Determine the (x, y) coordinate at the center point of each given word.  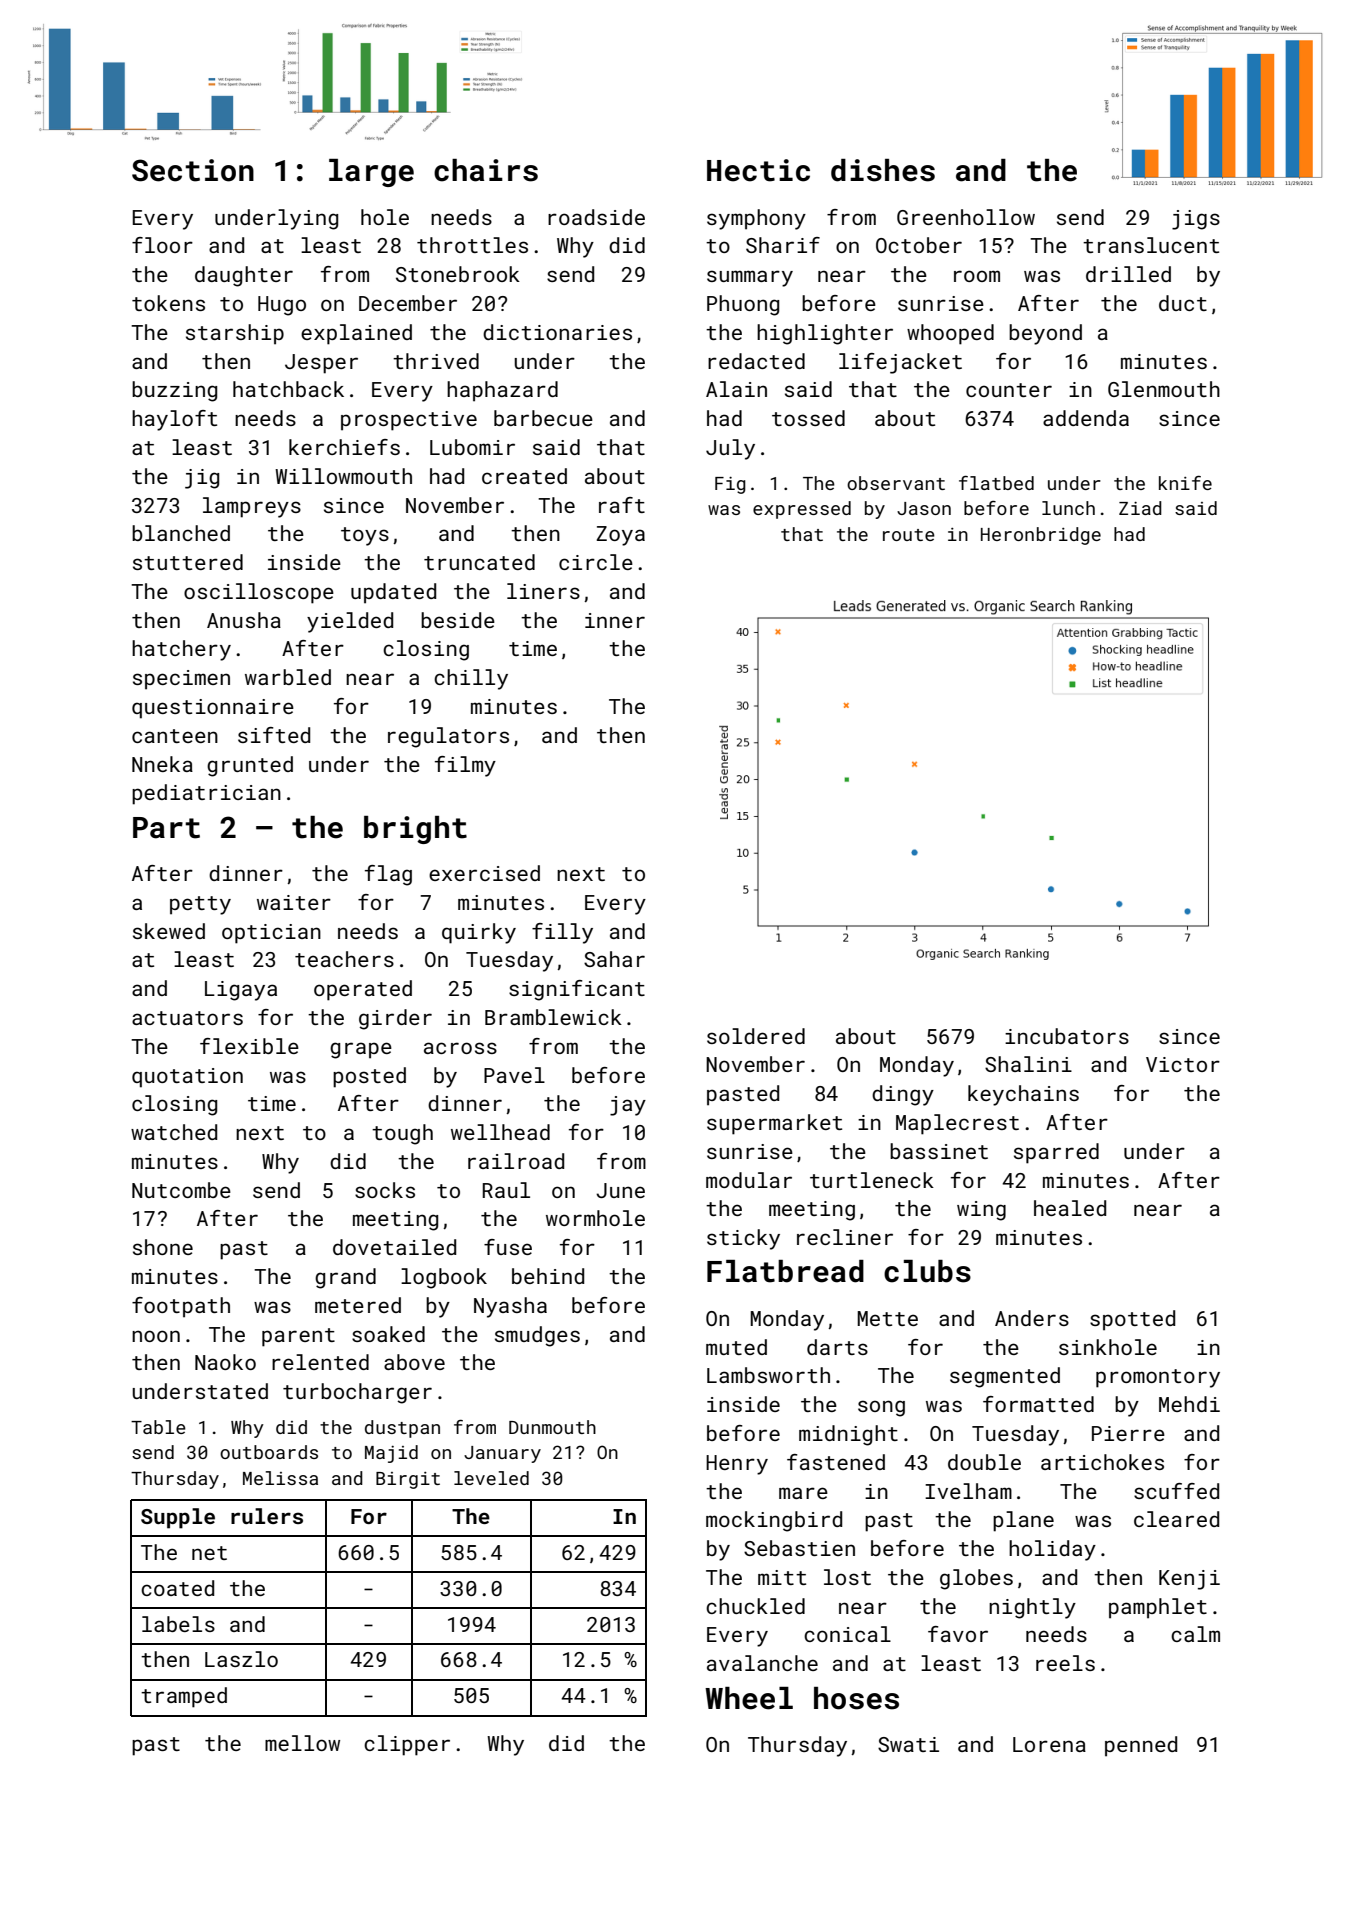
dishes (883, 170)
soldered (756, 1036)
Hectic (758, 170)
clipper (407, 1745)
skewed (169, 931)
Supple (178, 1518)
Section (193, 170)
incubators (1067, 1036)
